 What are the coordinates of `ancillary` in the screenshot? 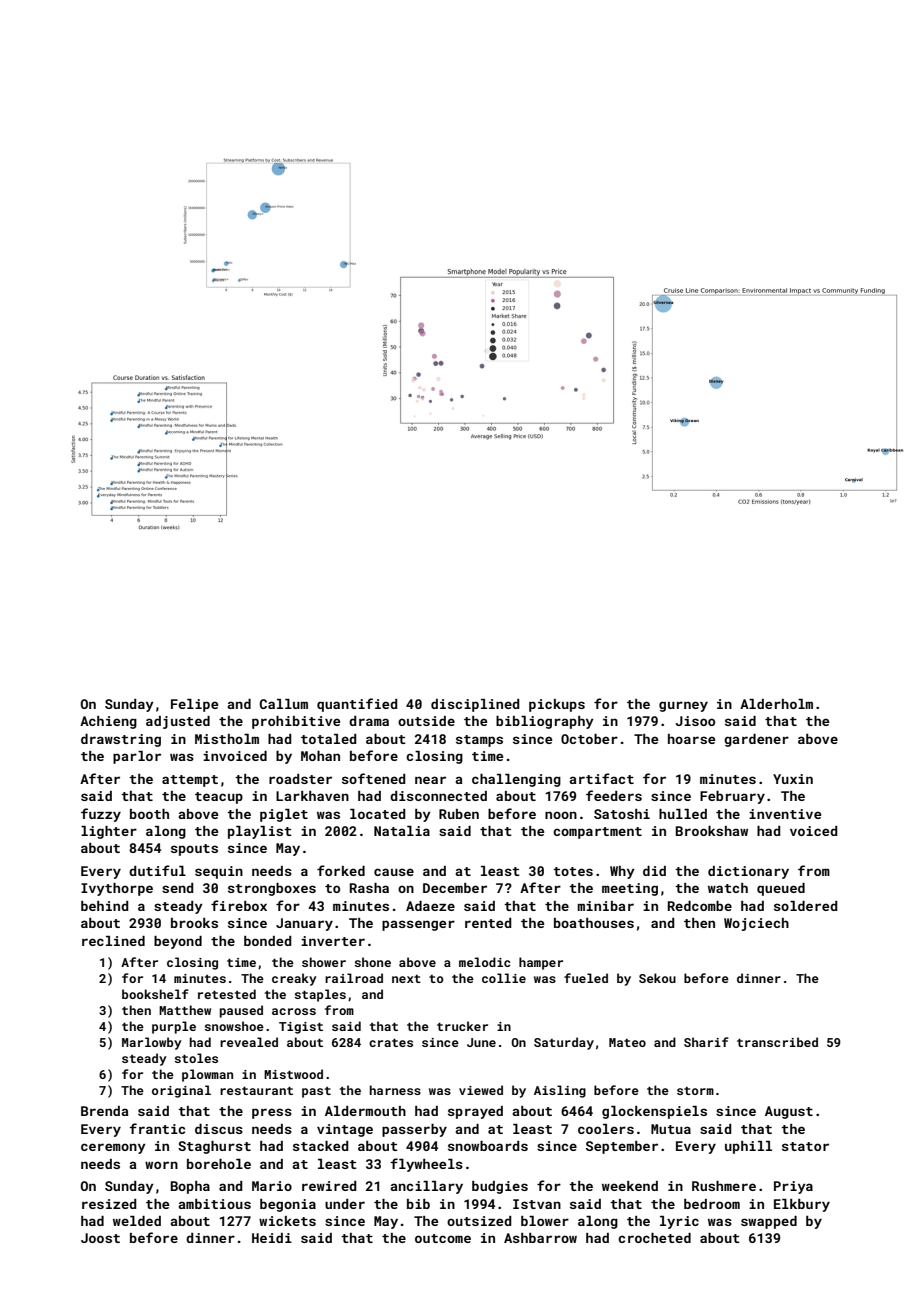 It's located at (426, 1187).
